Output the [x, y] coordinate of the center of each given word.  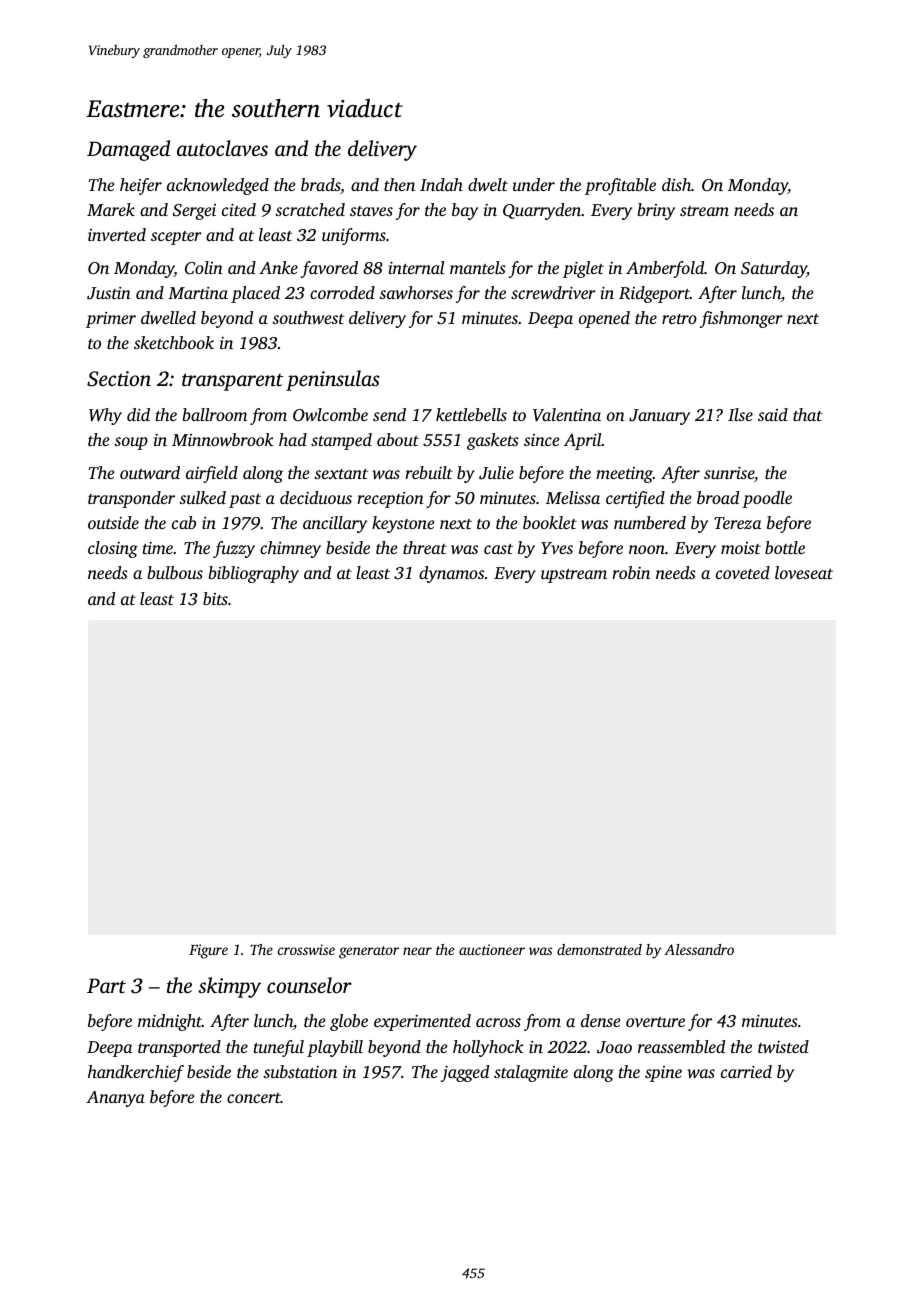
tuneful [279, 1048]
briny [656, 211]
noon [647, 549]
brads [320, 184]
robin [631, 572]
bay [465, 211]
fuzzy [234, 549]
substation [300, 1071]
